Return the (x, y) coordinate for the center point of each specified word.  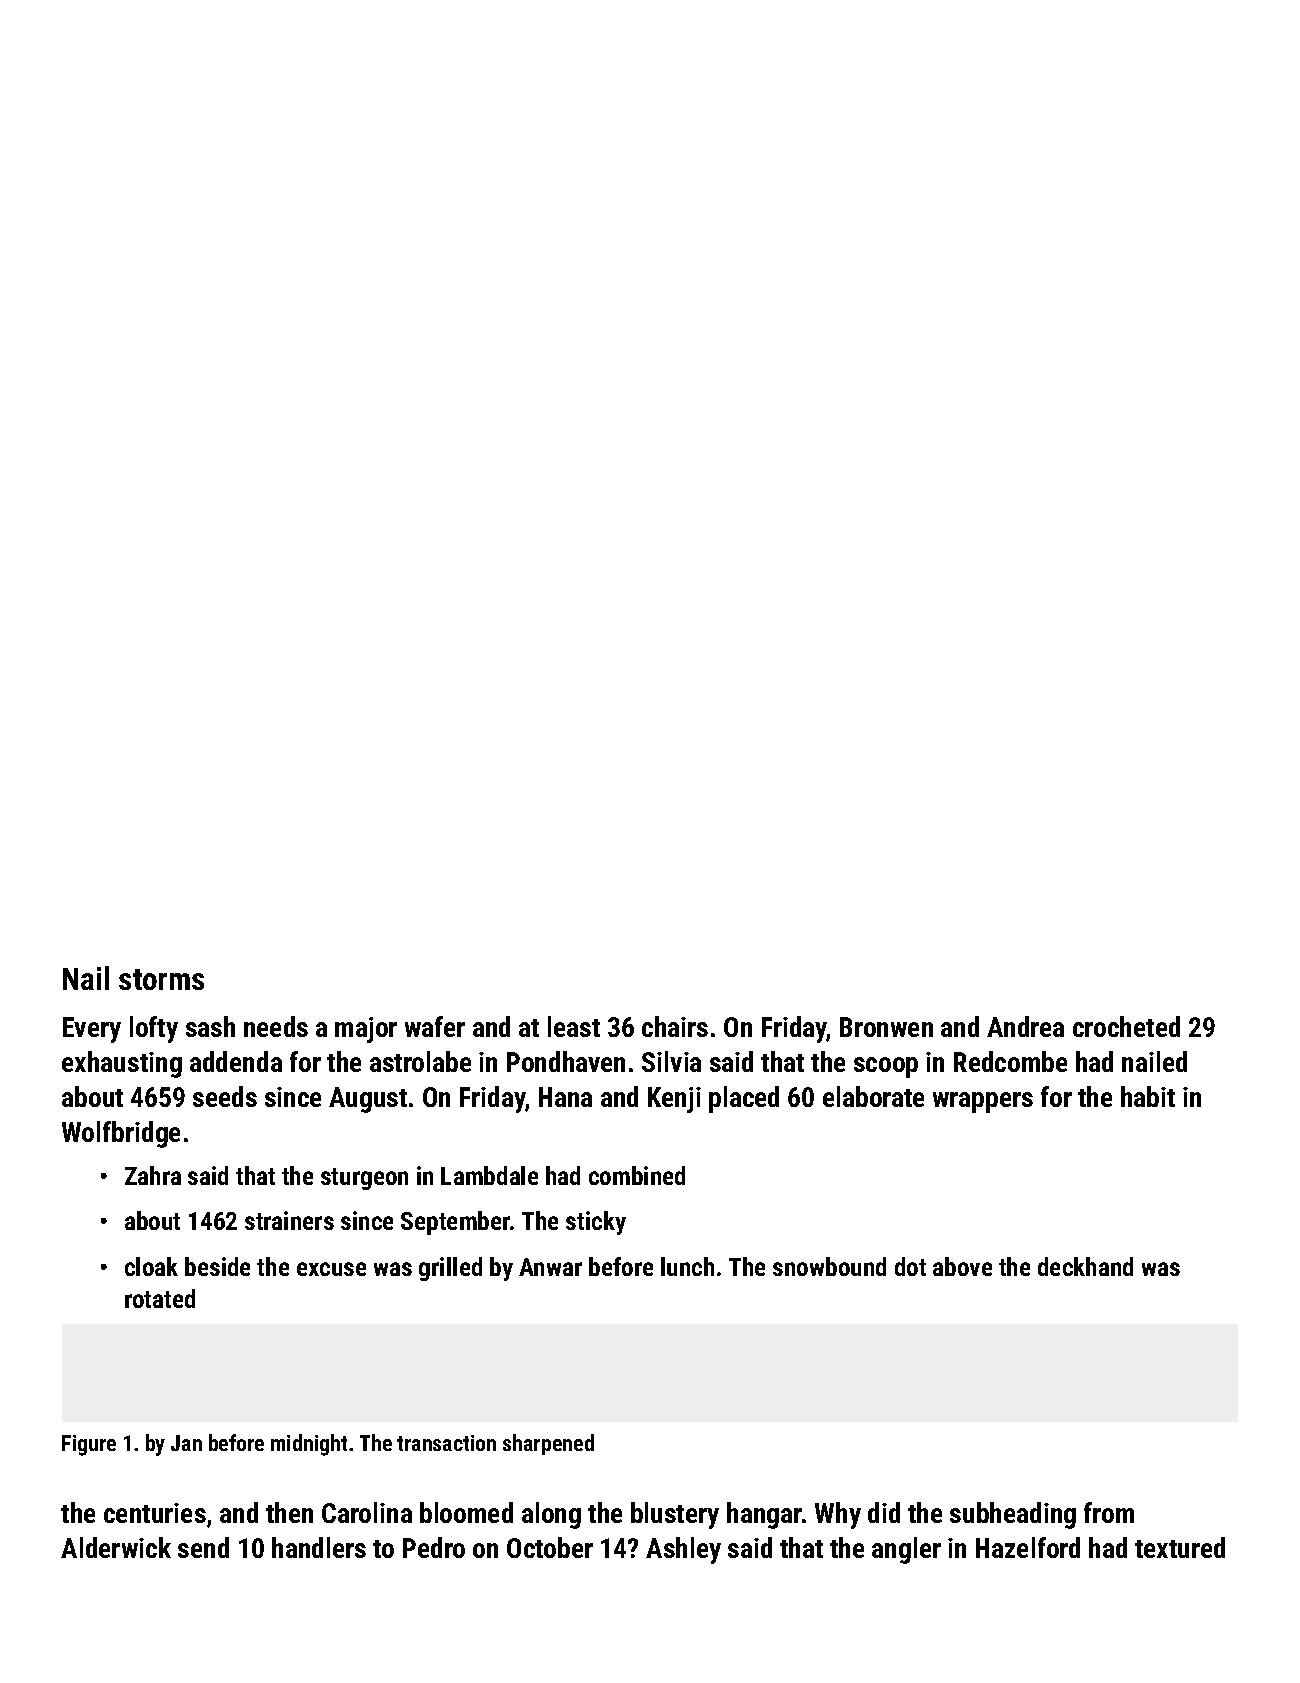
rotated (160, 1298)
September (456, 1223)
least (574, 1026)
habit (1148, 1096)
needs (276, 1026)
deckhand (1085, 1266)
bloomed (466, 1512)
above (962, 1266)
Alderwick (116, 1547)
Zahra (153, 1175)
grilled (450, 1269)
